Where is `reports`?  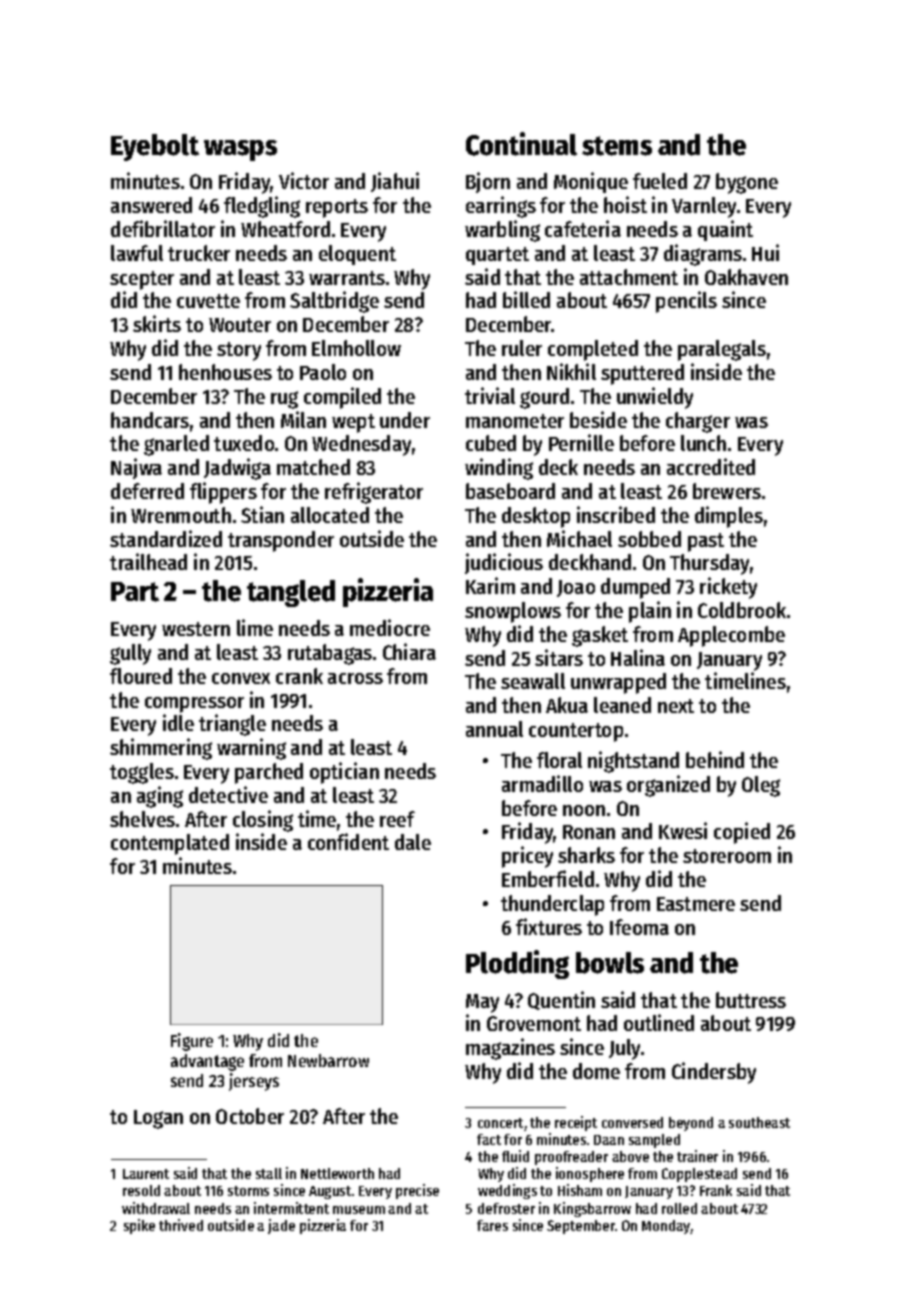
reports is located at coordinates (337, 208).
